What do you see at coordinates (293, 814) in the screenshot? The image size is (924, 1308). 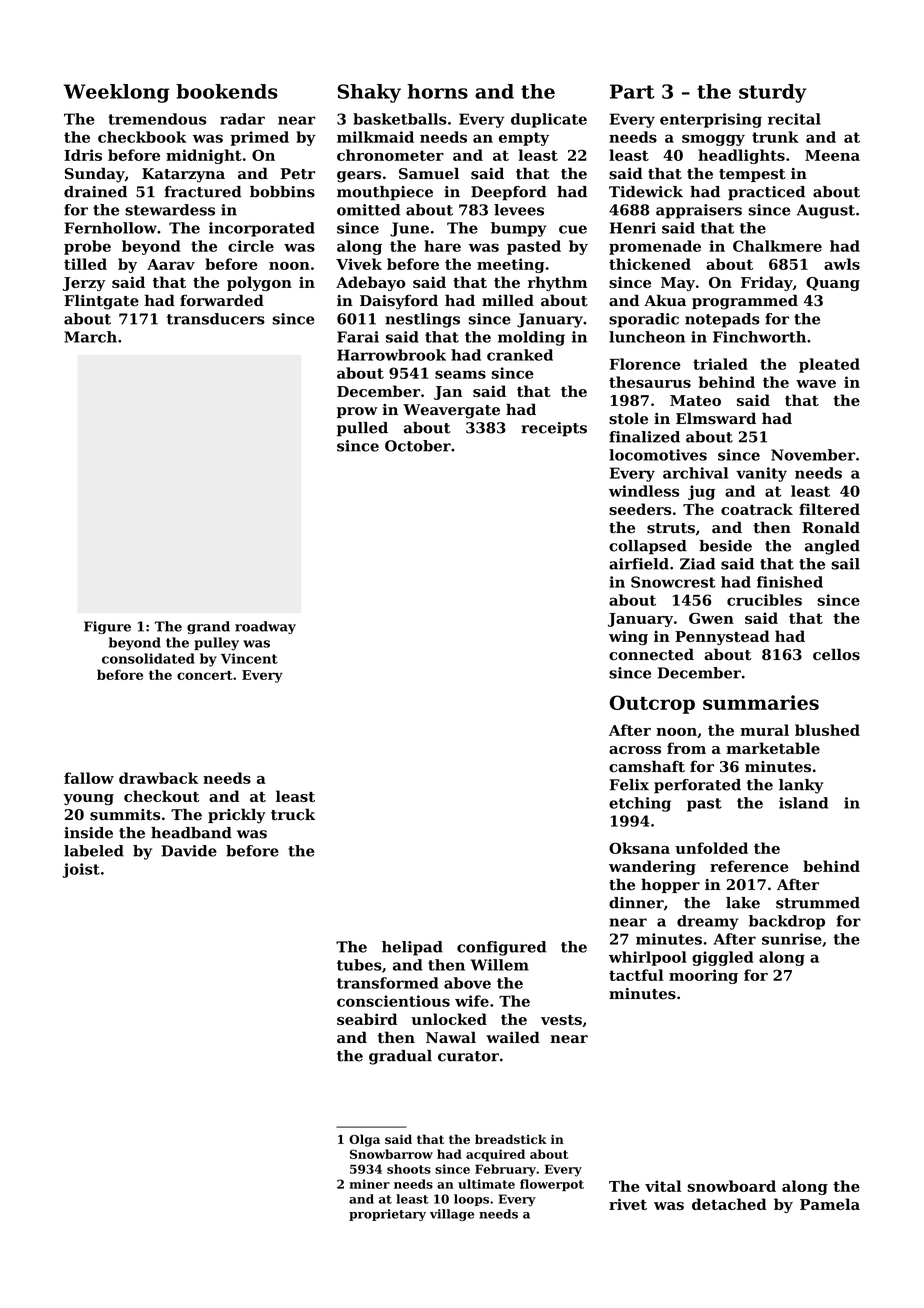 I see `truck` at bounding box center [293, 814].
